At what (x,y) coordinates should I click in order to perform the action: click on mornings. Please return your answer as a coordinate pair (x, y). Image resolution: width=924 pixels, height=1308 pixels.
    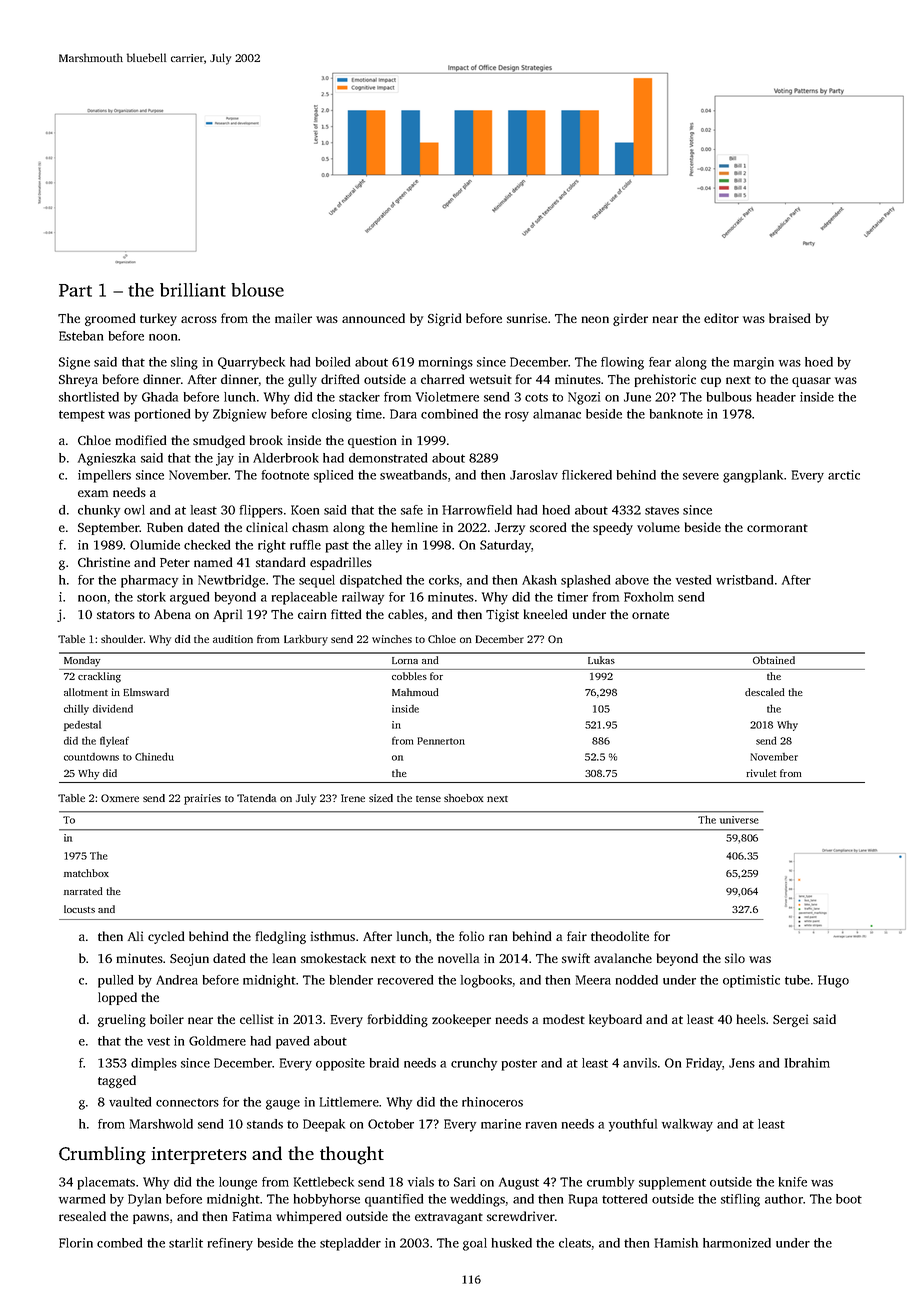
    Looking at the image, I should click on (446, 363).
